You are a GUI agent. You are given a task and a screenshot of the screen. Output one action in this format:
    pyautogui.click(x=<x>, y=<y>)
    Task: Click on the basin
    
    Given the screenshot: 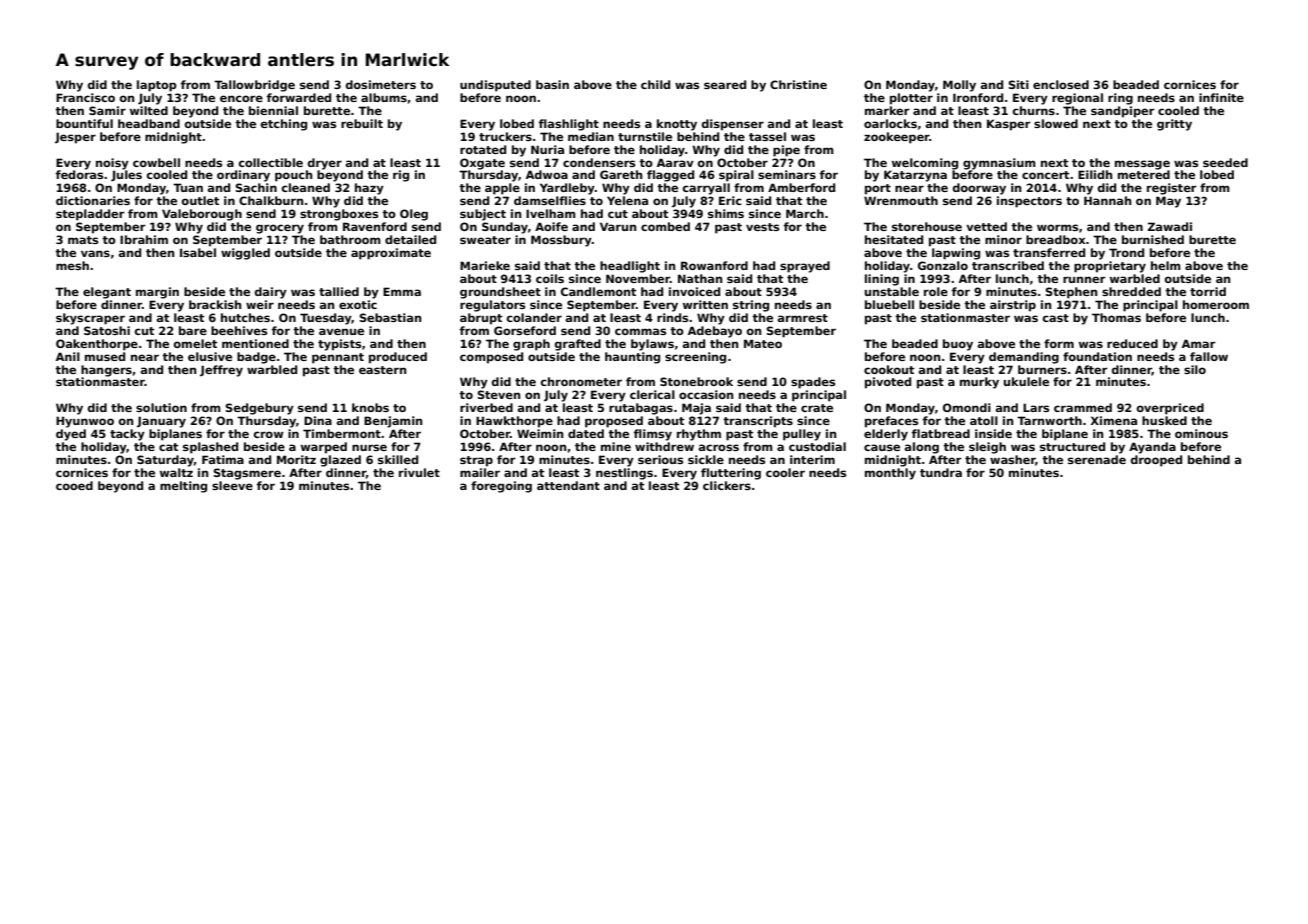 What is the action you would take?
    pyautogui.click(x=552, y=84)
